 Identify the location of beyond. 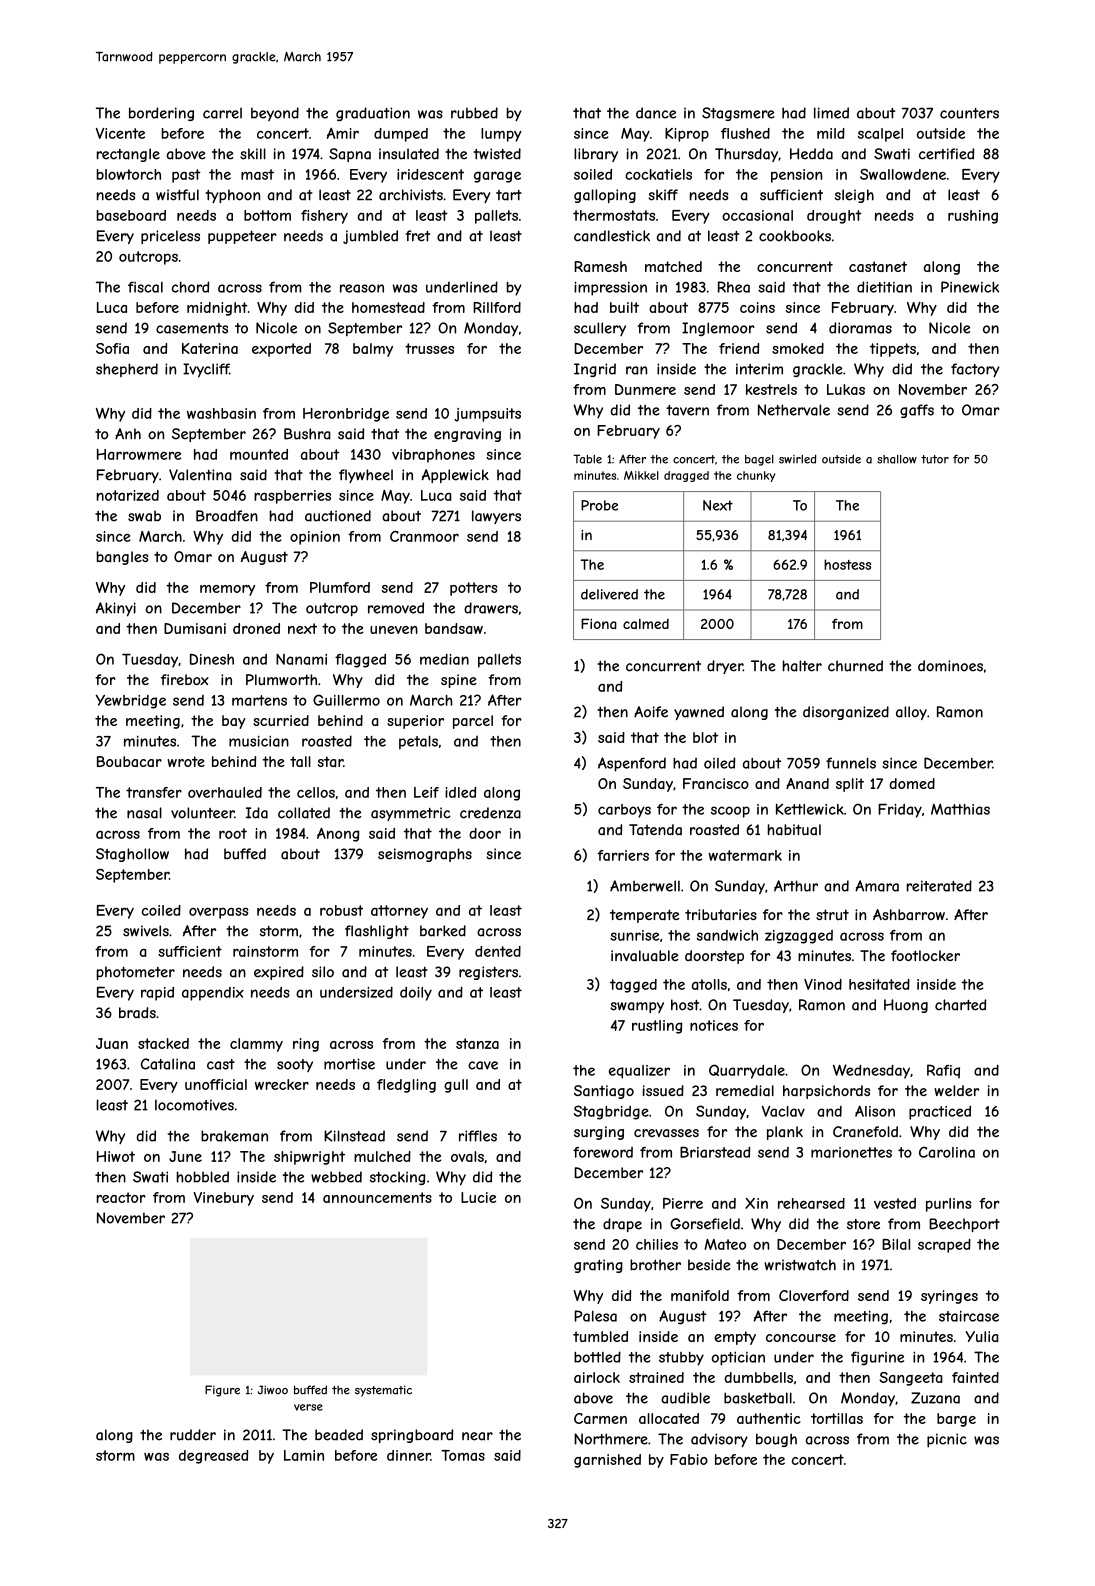
(275, 114).
